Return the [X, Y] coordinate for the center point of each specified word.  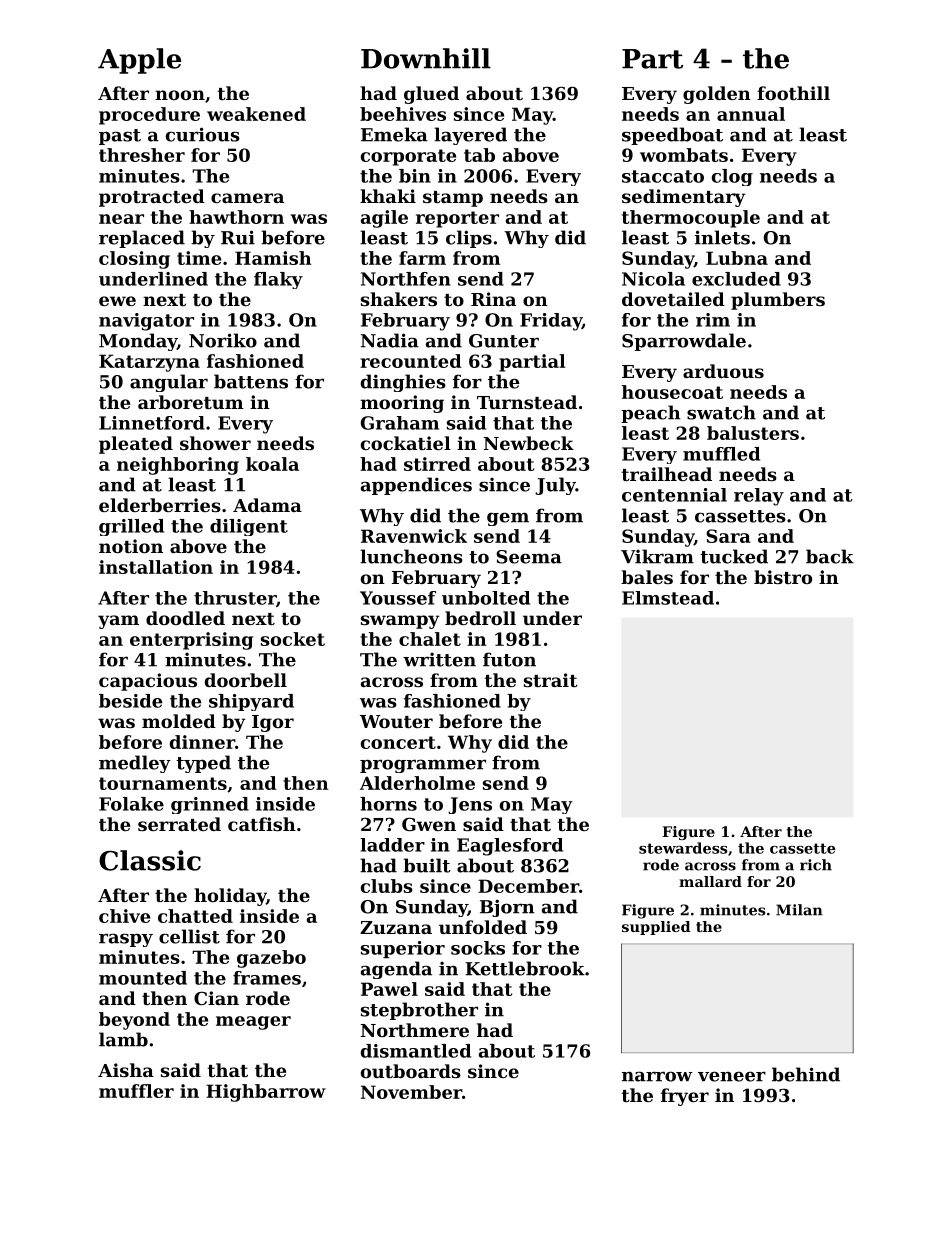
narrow [657, 1076]
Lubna [737, 258]
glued [431, 95]
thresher [142, 155]
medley [135, 764]
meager [253, 1023]
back [830, 556]
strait [551, 680]
